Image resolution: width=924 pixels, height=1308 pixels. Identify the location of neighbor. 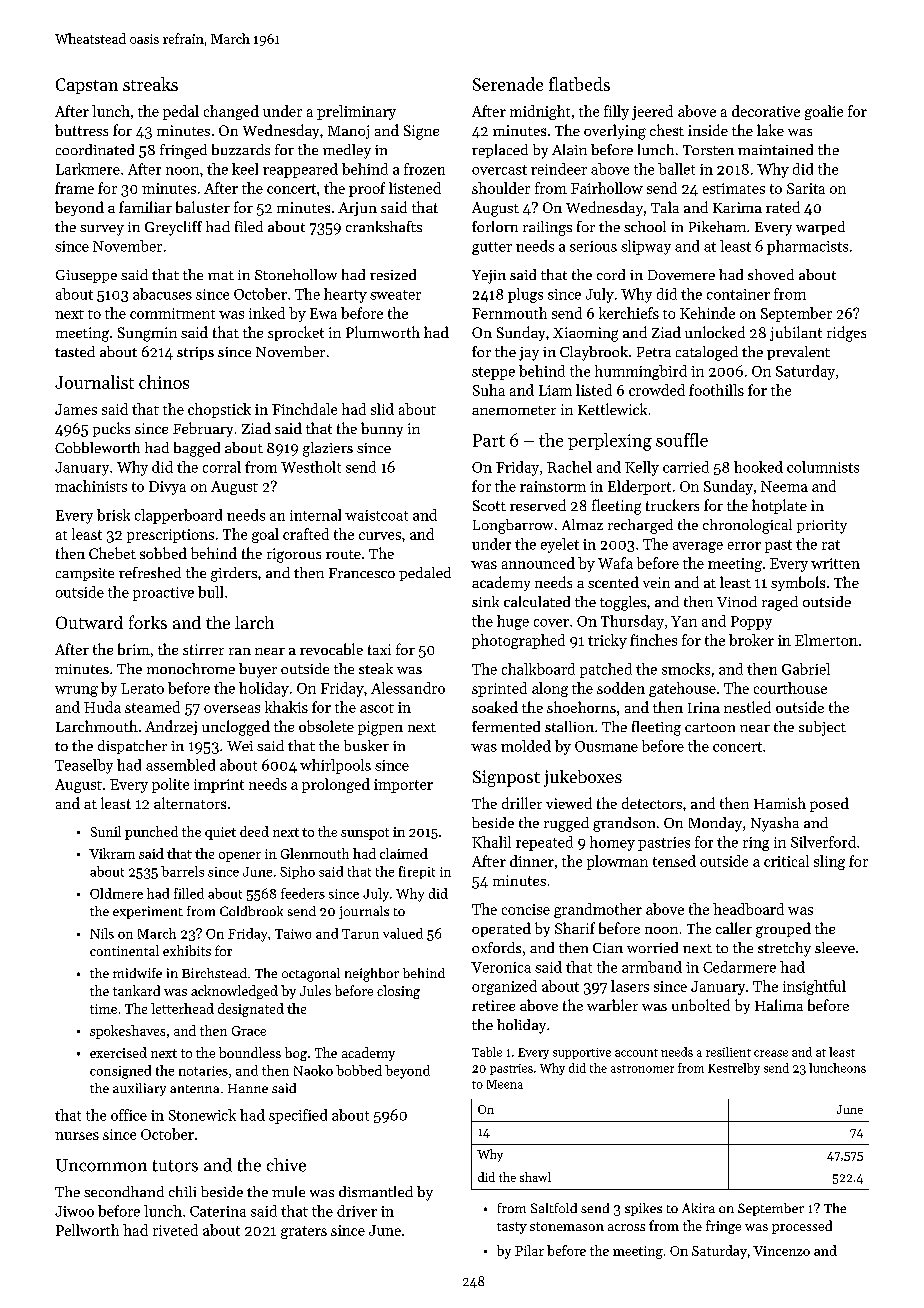
(372, 975).
